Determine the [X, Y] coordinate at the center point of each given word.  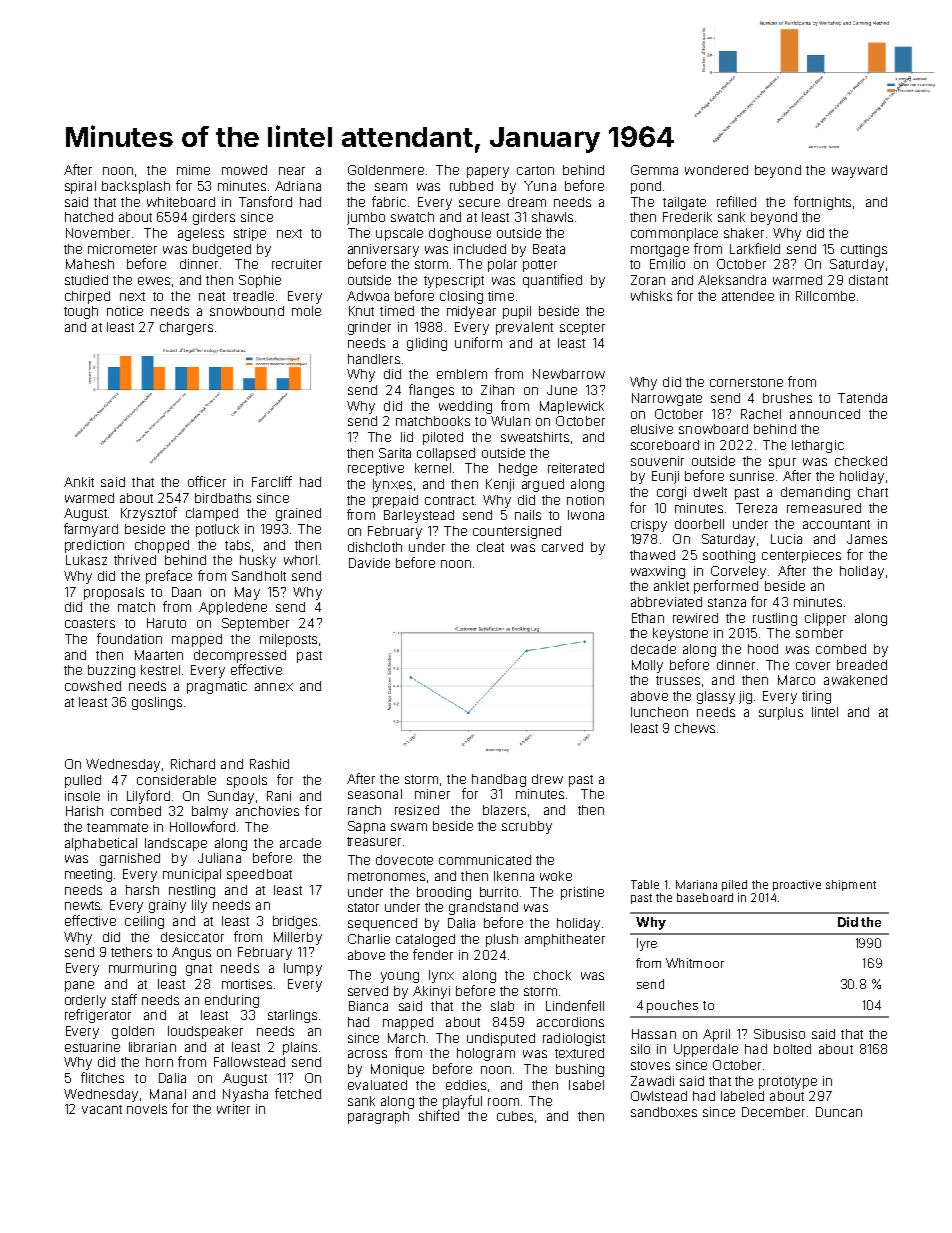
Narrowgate [667, 399]
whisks [651, 296]
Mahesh [90, 264]
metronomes [386, 876]
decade [653, 649]
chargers [186, 328]
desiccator [192, 937]
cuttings [864, 250]
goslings [157, 703]
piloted [443, 438]
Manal [168, 1094]
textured [579, 1053]
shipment [851, 885]
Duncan [839, 1112]
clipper [825, 619]
